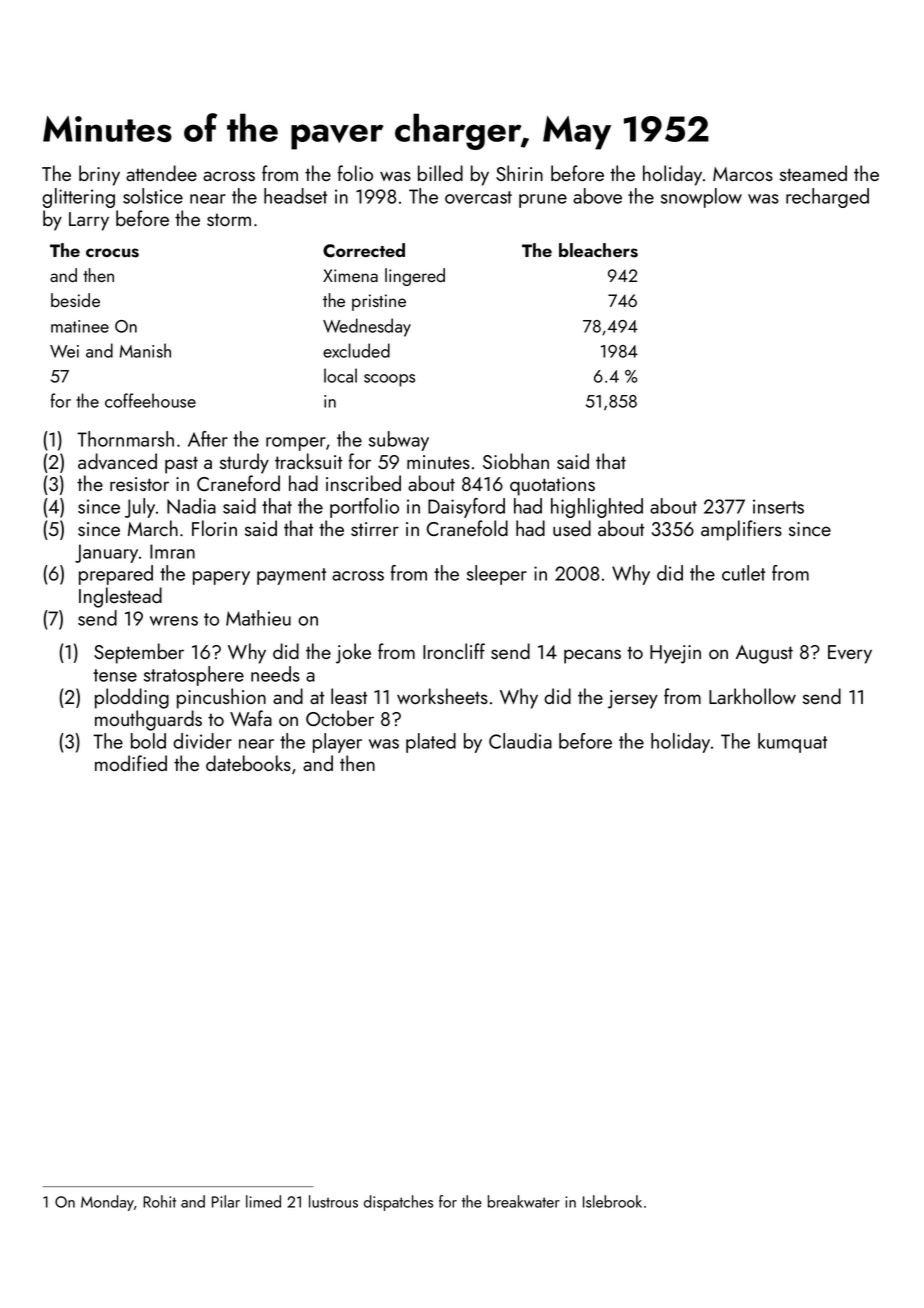  Describe the element at coordinates (612, 1201) in the image. I see `Islebrook` at that location.
